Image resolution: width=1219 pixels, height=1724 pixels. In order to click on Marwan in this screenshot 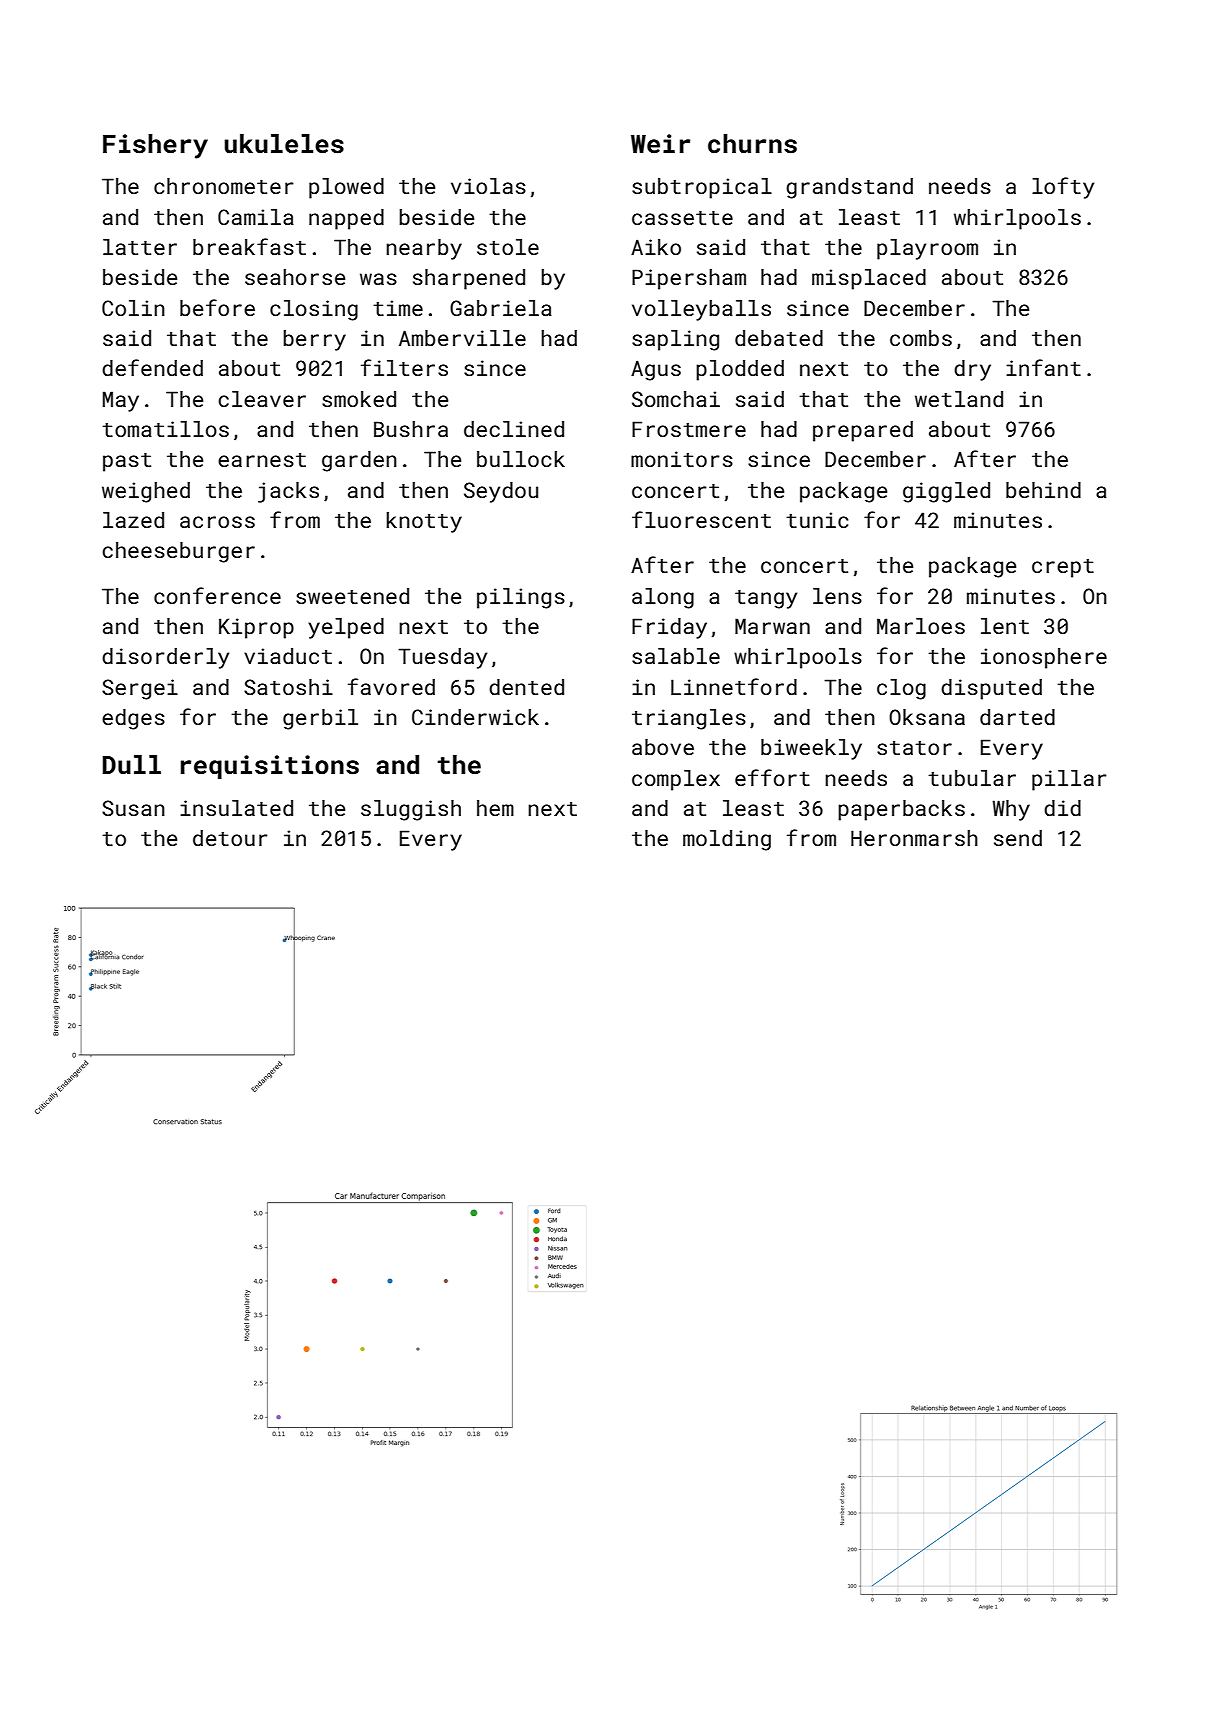, I will do `click(772, 626)`.
